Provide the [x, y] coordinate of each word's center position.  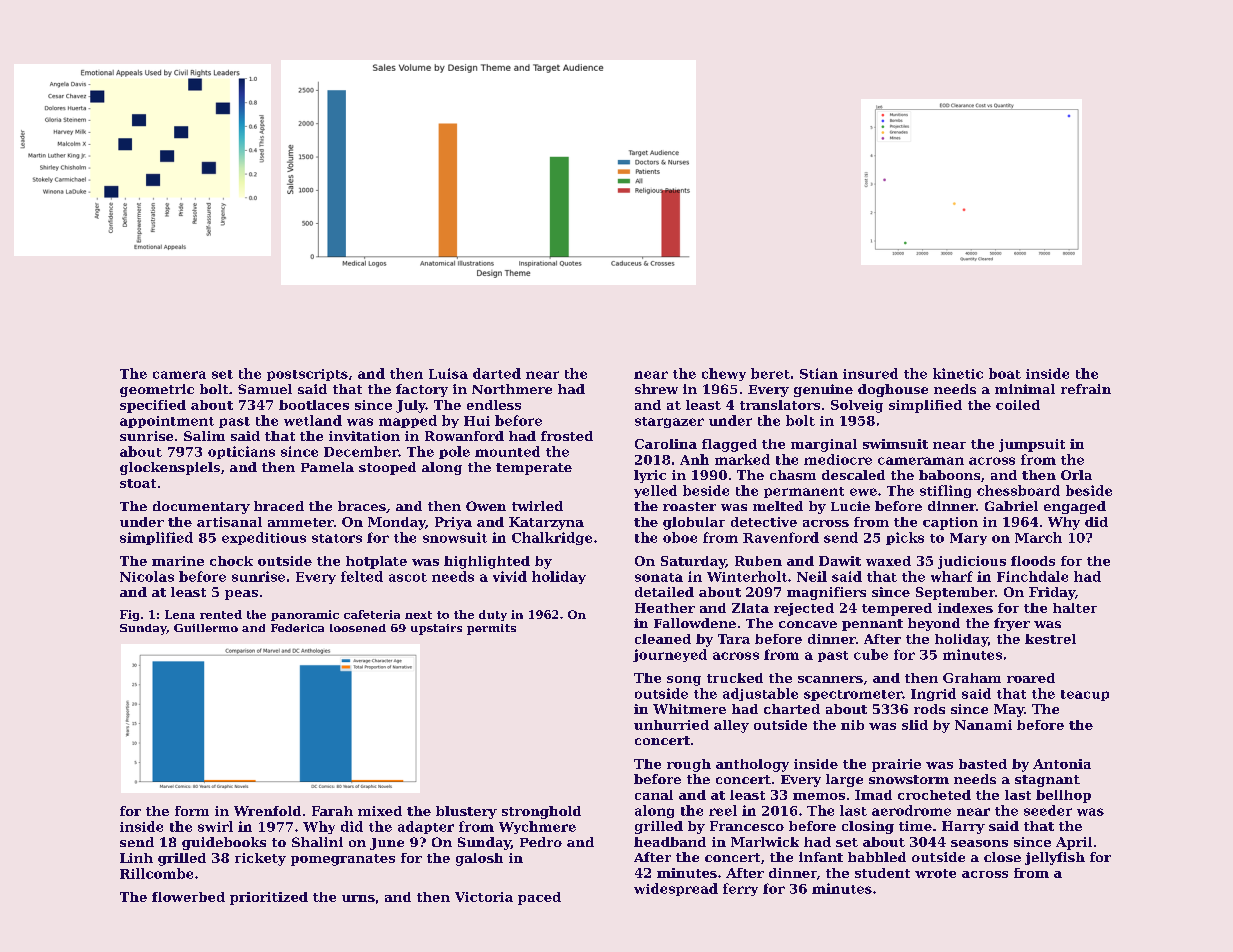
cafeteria [372, 614]
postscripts [307, 375]
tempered [897, 609]
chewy [724, 374]
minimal [1025, 389]
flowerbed [188, 897]
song [684, 681]
